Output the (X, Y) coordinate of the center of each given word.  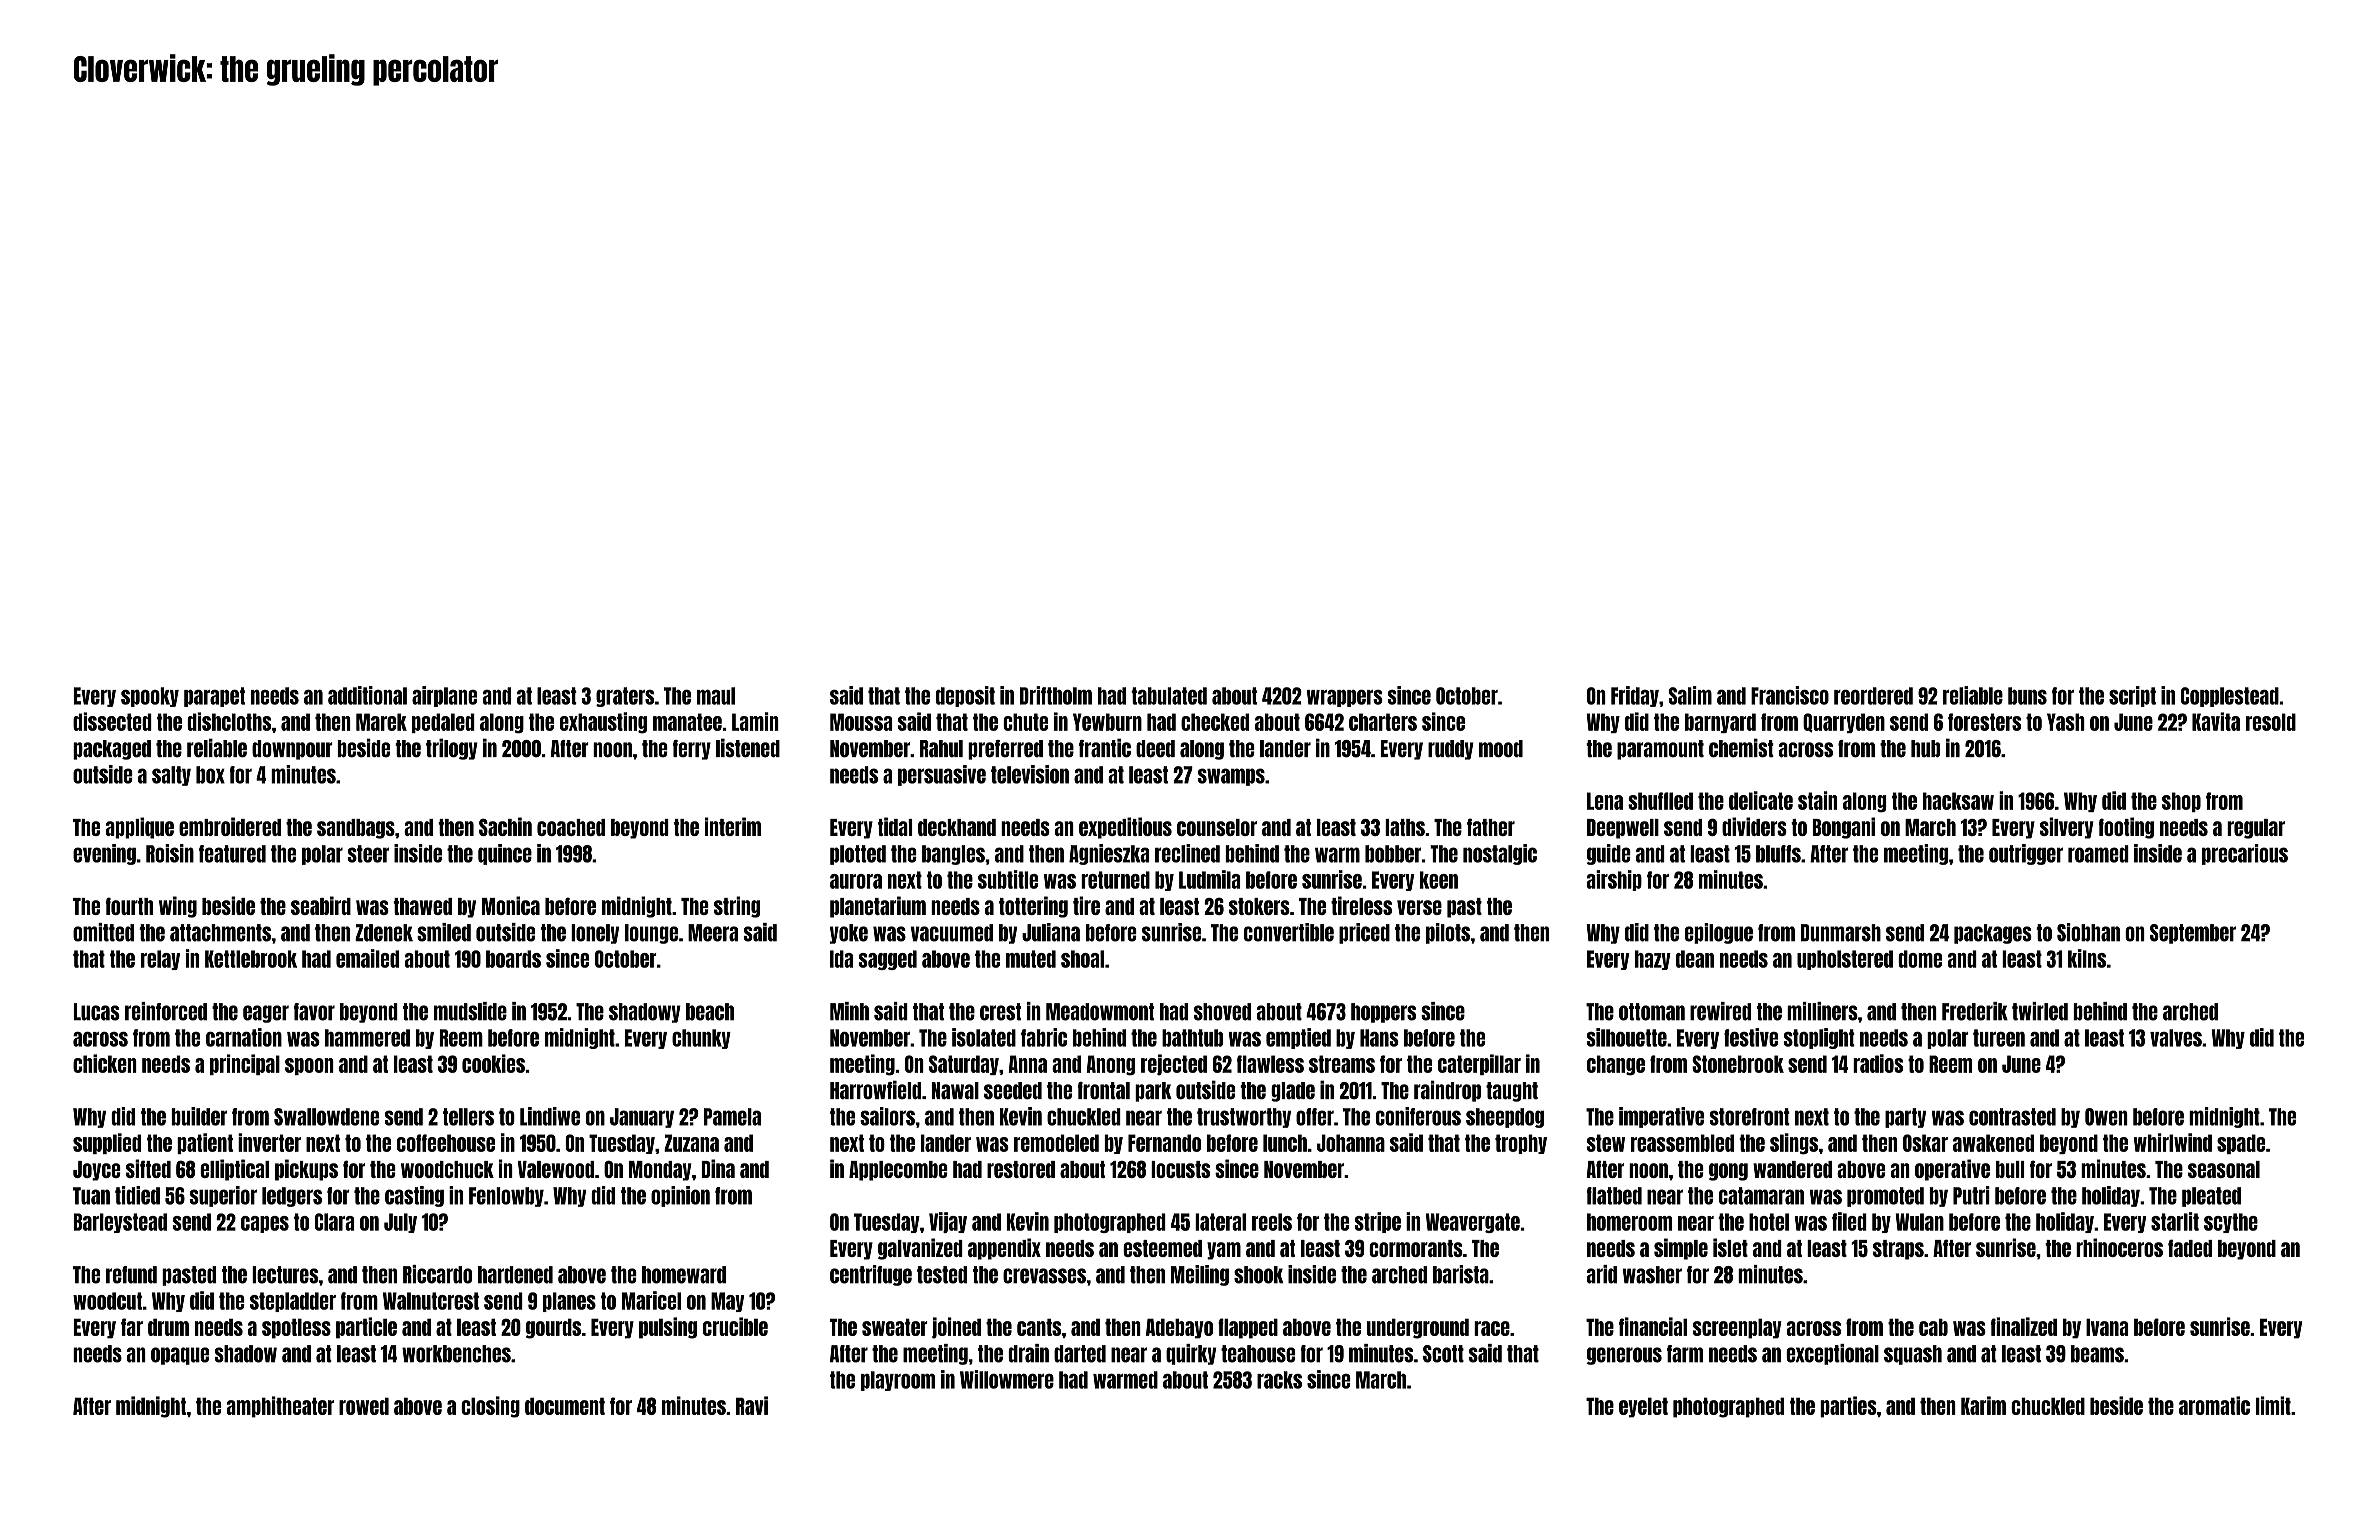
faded (2190, 1248)
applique (140, 828)
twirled (2040, 1011)
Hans (1379, 1038)
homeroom (1629, 1222)
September (2193, 934)
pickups (306, 1170)
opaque (180, 1356)
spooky (150, 697)
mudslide (470, 1011)
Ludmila (1209, 879)
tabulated (1169, 696)
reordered (1873, 696)
